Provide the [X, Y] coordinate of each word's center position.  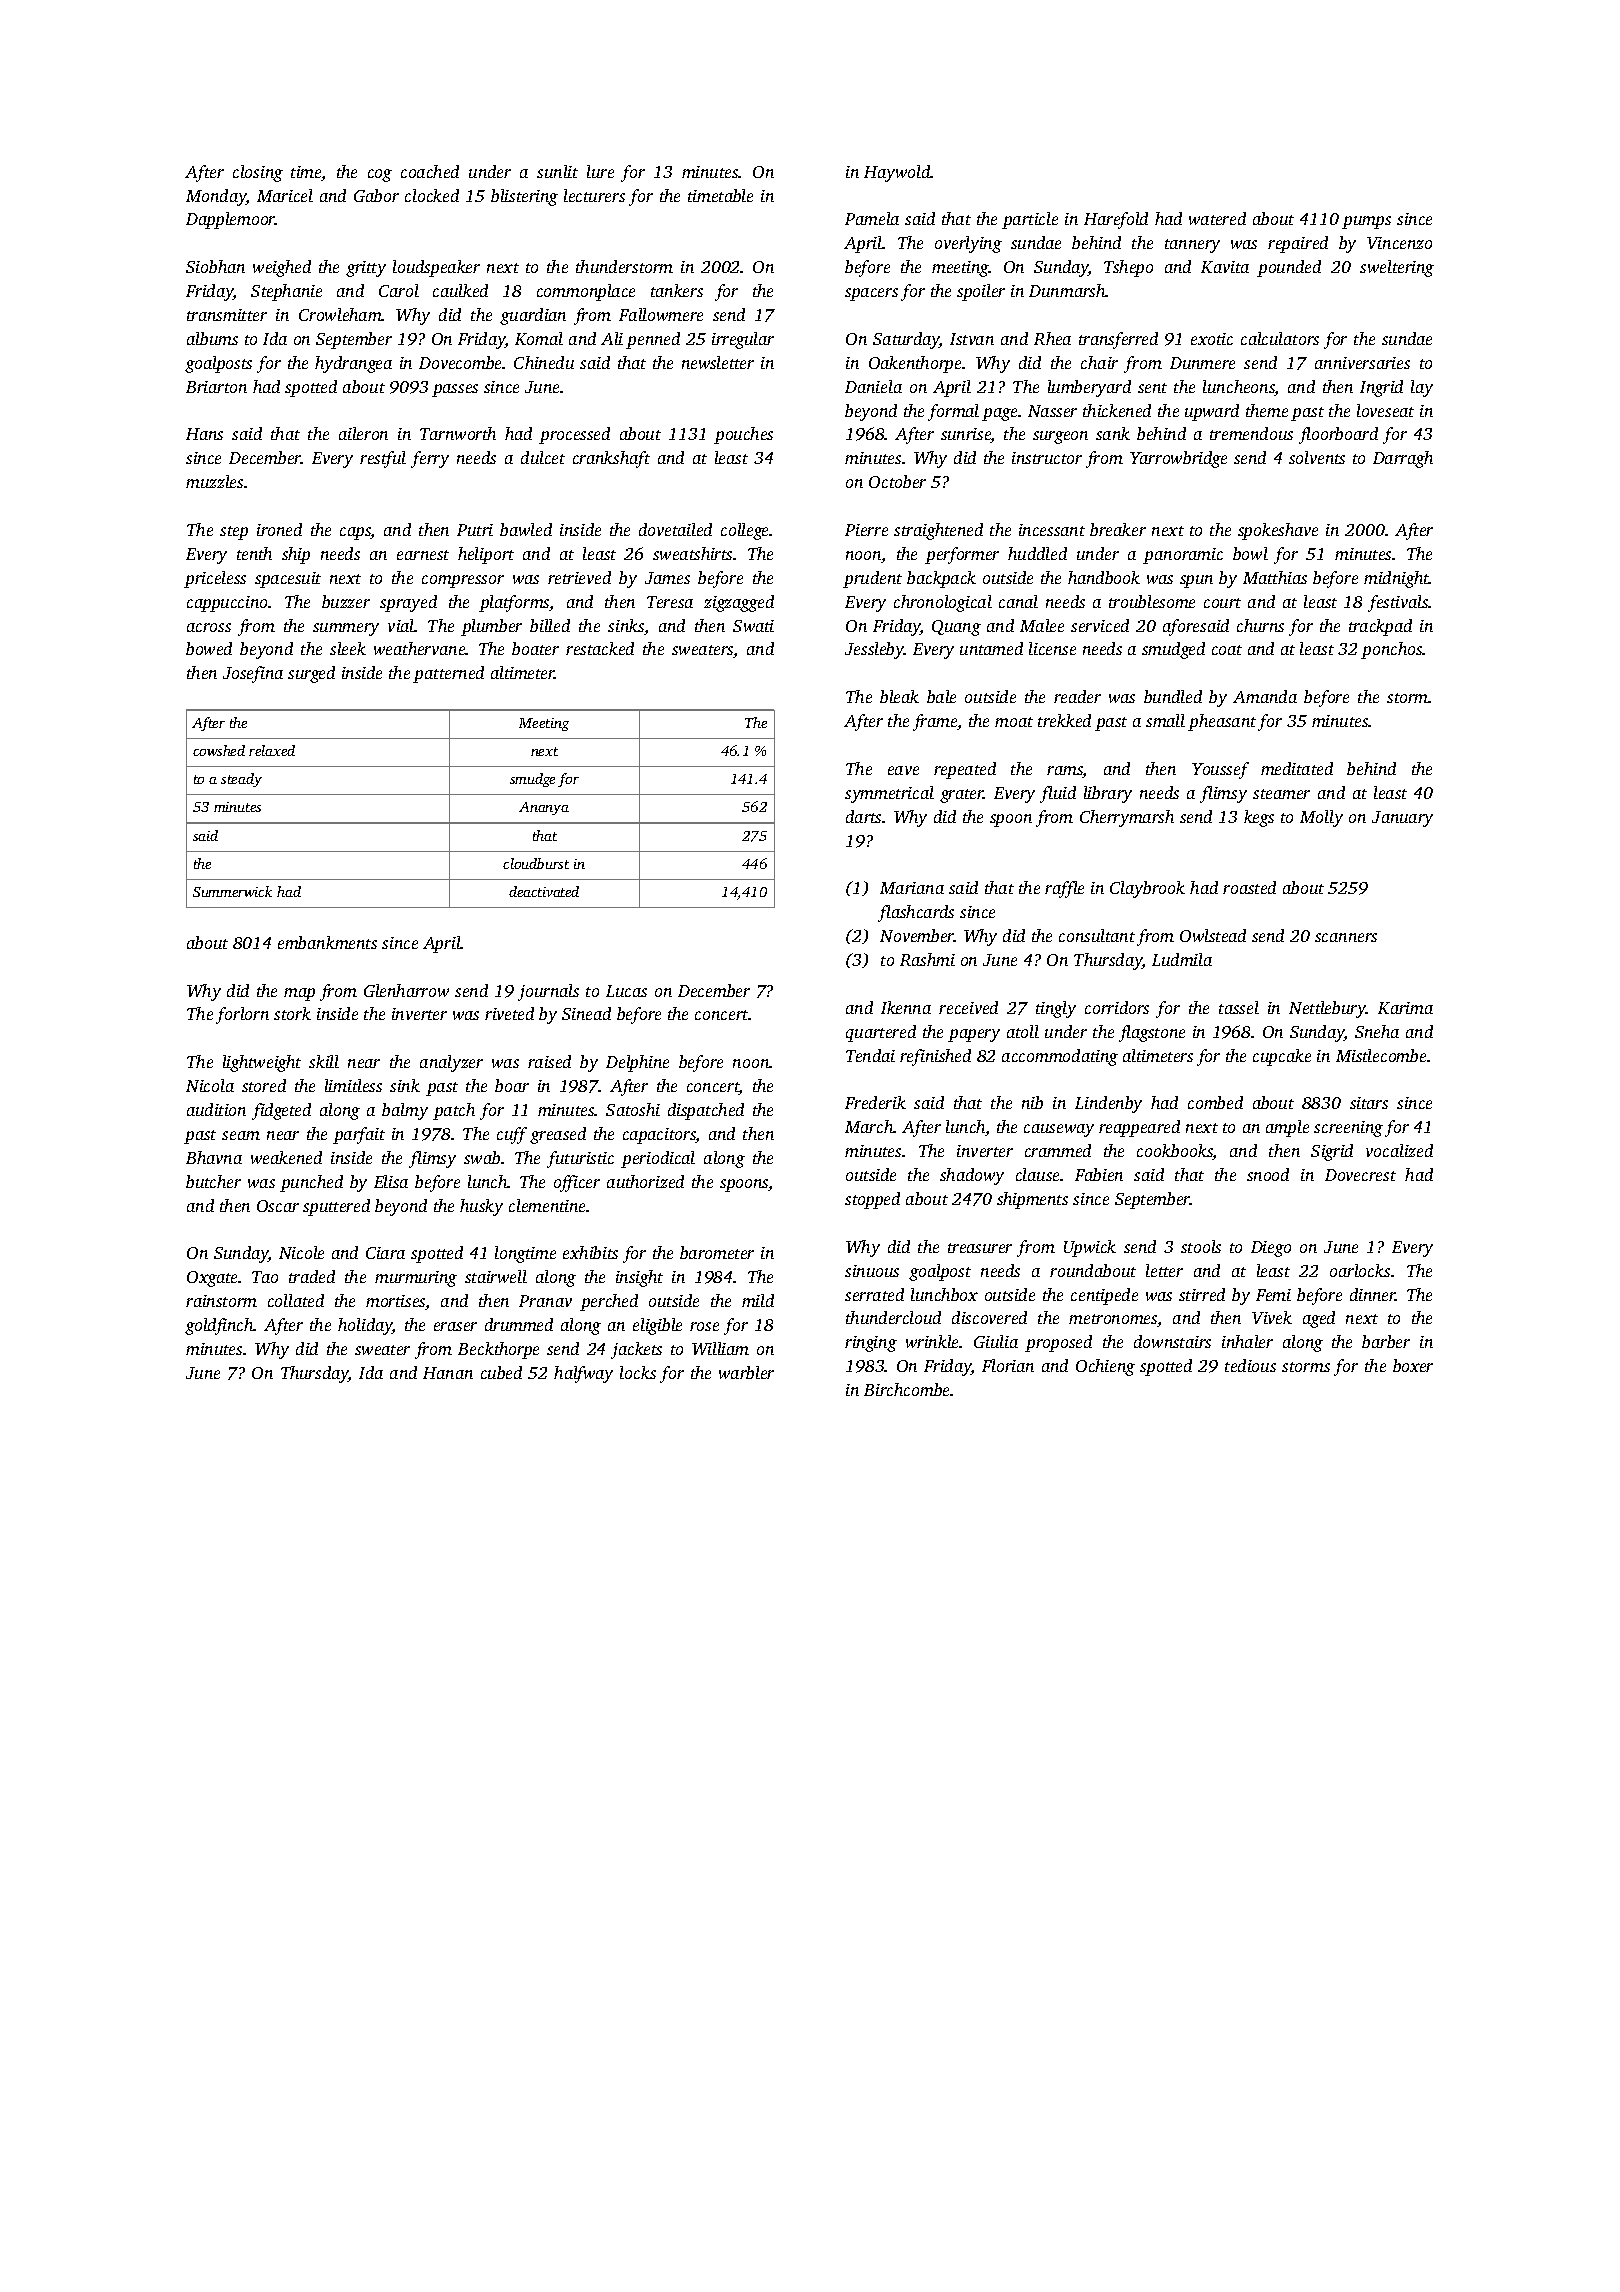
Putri [475, 530]
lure [600, 171]
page [999, 414]
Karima [1405, 1008]
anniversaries [1362, 363]
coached [430, 171]
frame [935, 722]
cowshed [219, 750]
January [1402, 819]
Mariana [912, 888]
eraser [455, 1326]
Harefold [1116, 220]
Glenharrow [406, 990]
